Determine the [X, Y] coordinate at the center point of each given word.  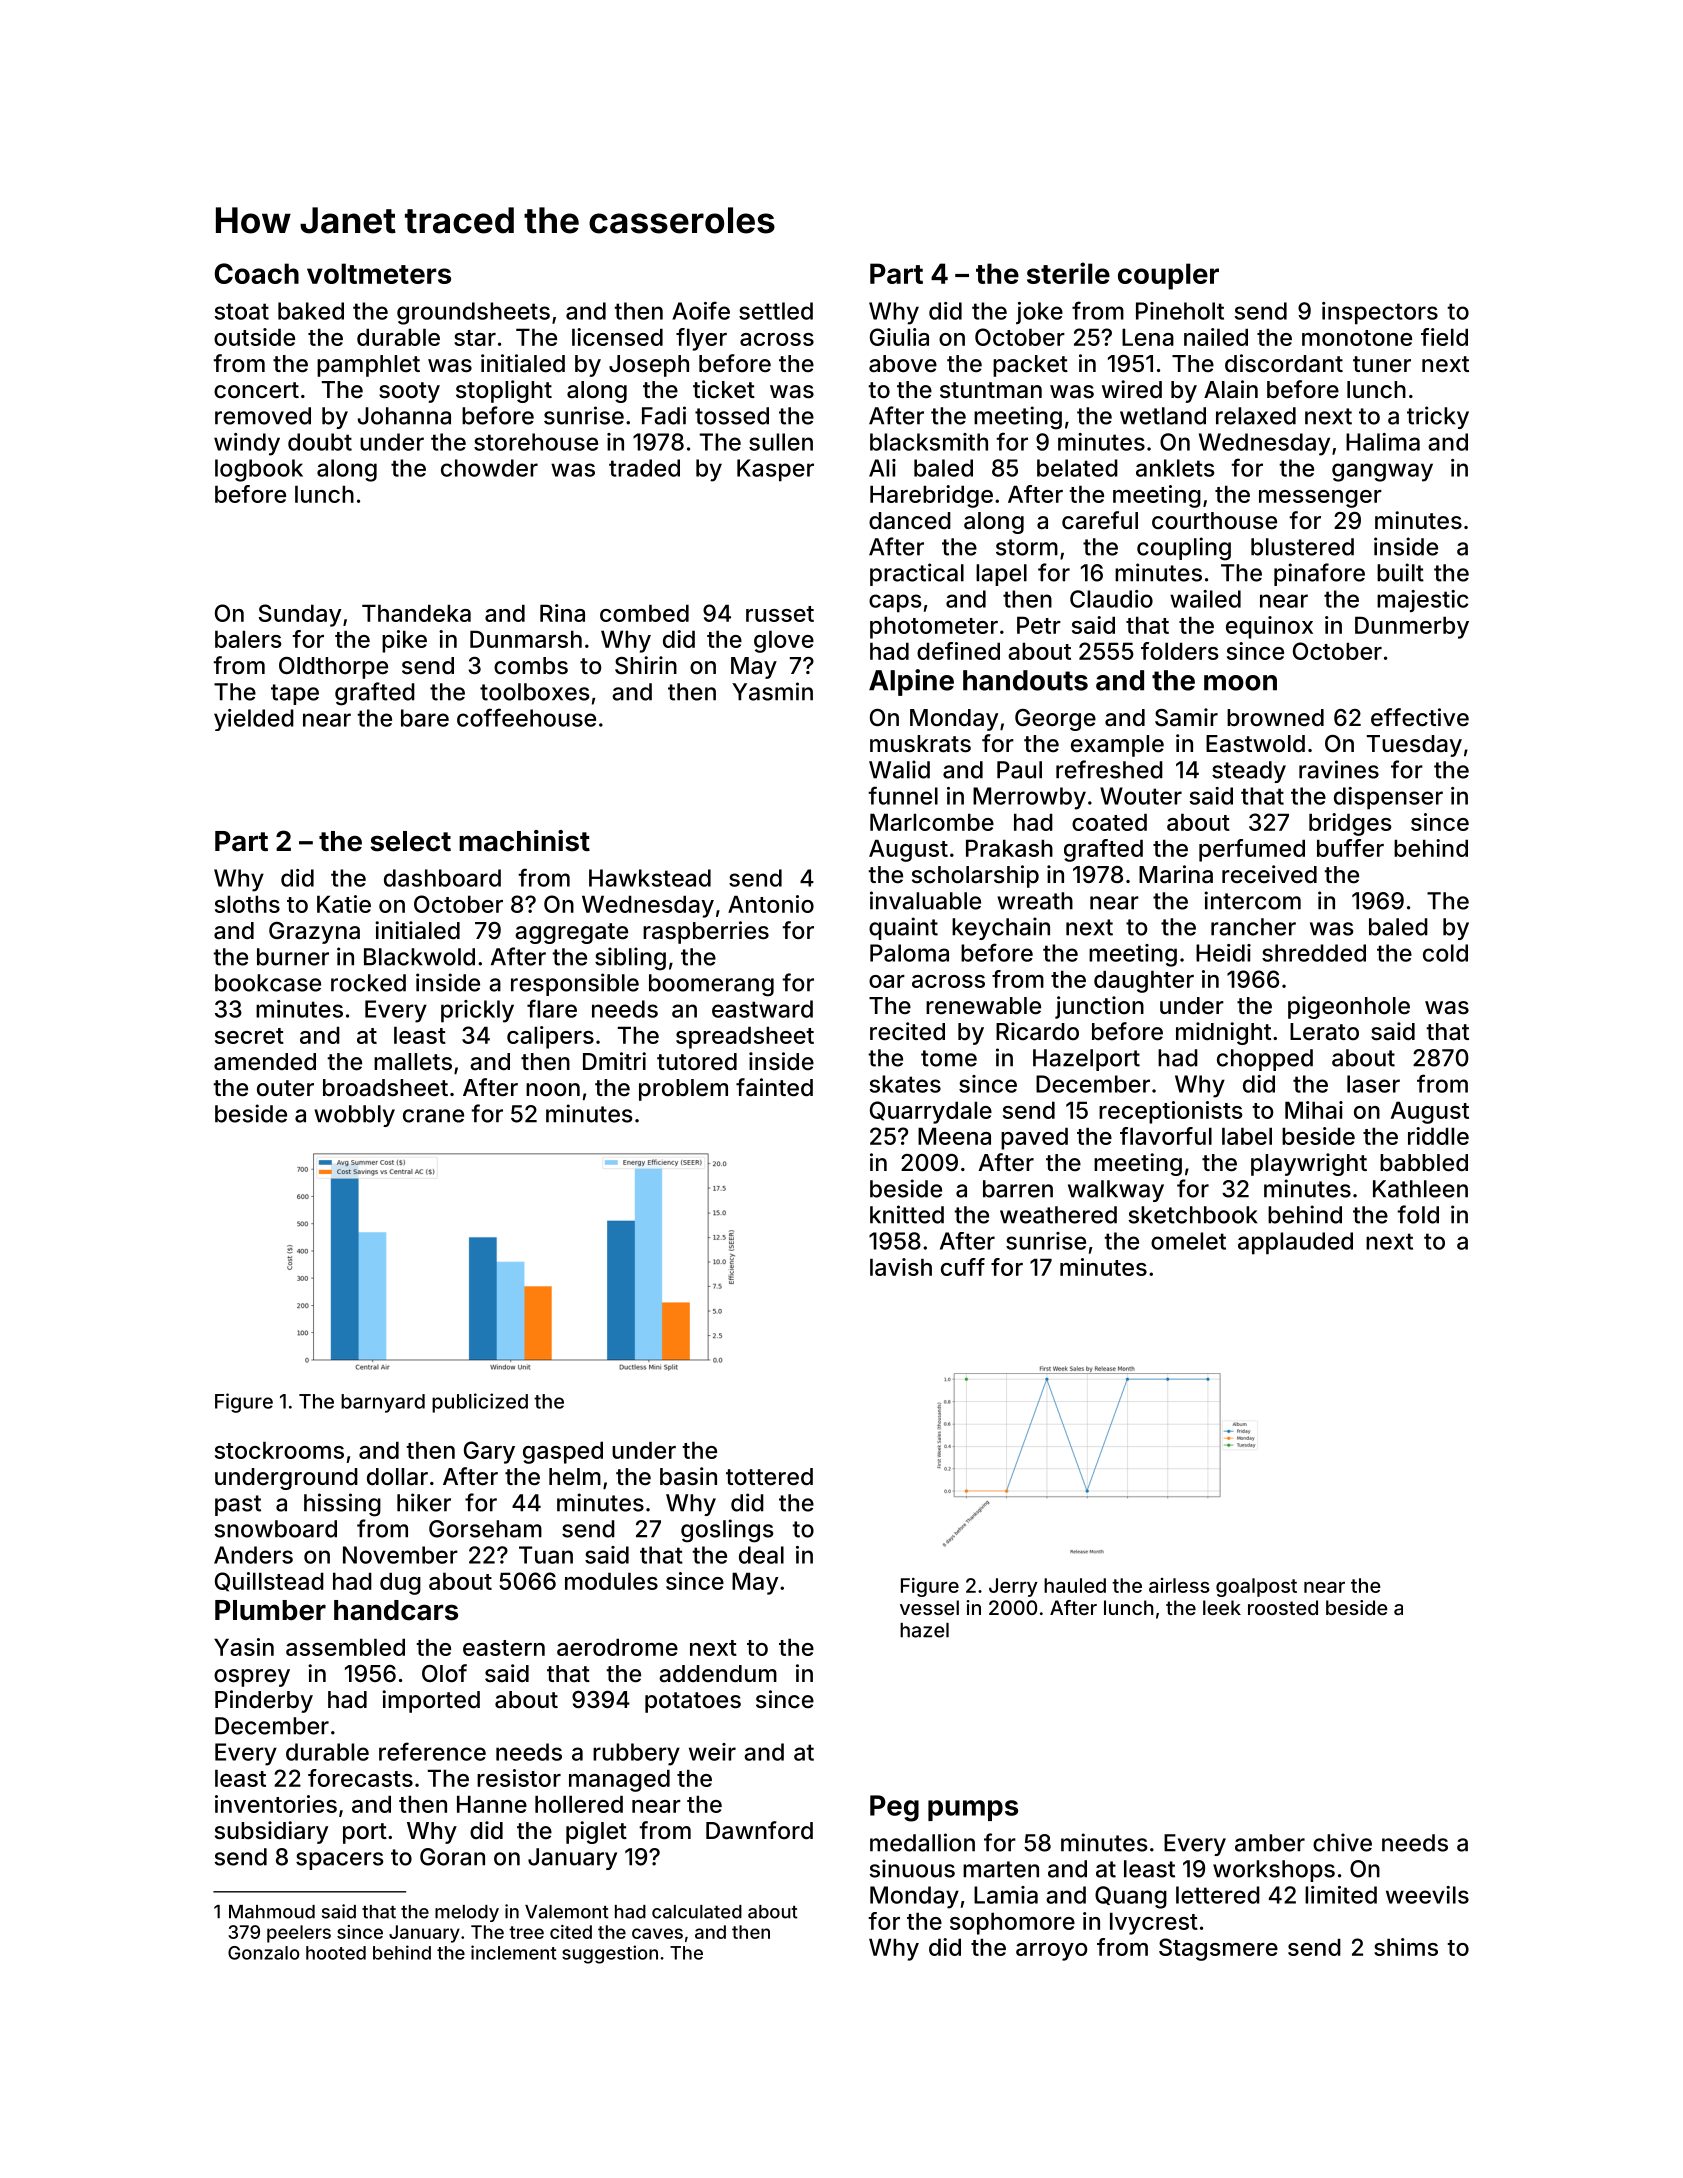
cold [1445, 953]
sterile [1068, 273]
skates [905, 1084]
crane [433, 1116]
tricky [1438, 417]
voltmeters [379, 273]
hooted [336, 1953]
